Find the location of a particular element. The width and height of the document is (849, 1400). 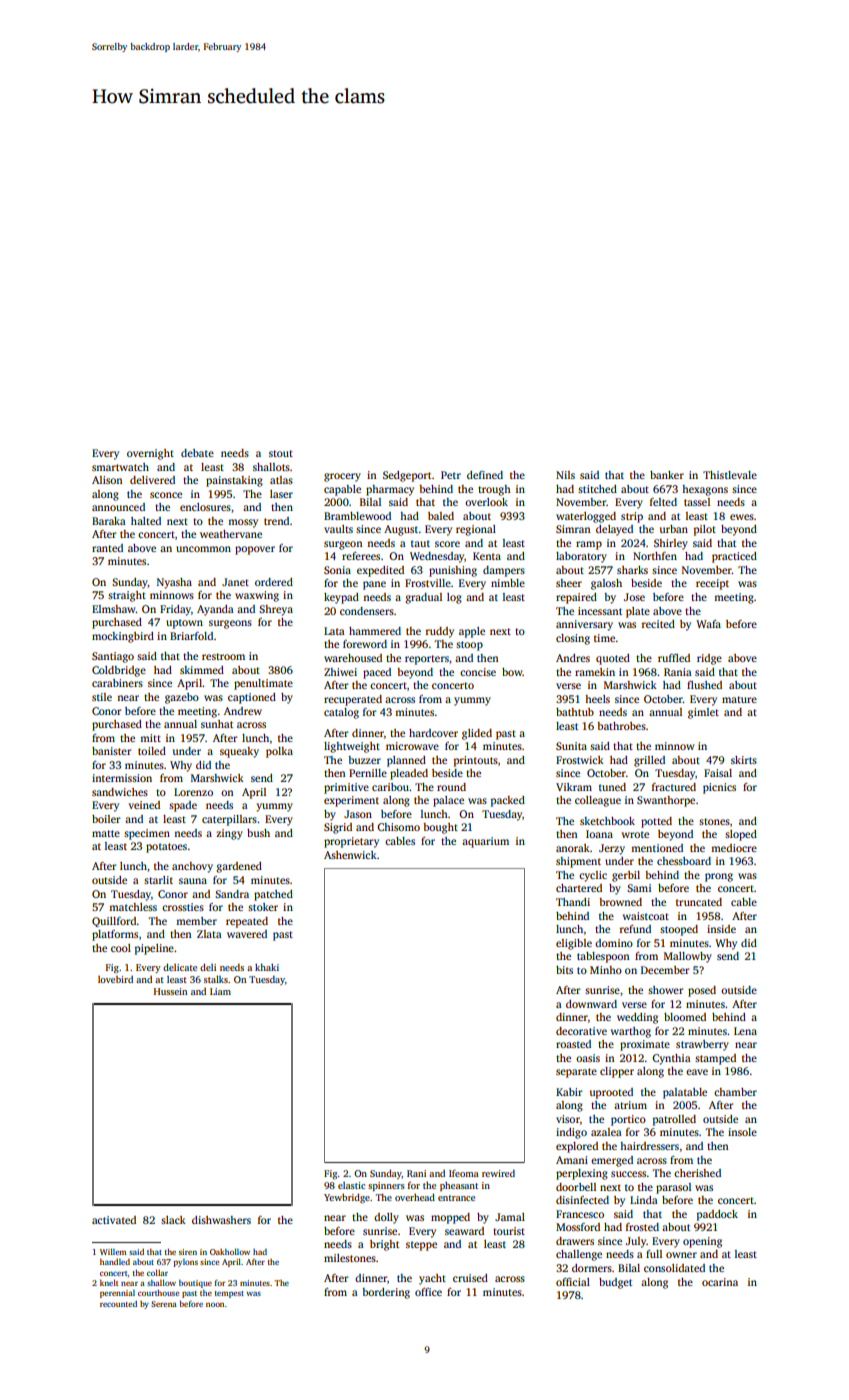

stitched is located at coordinates (597, 489).
